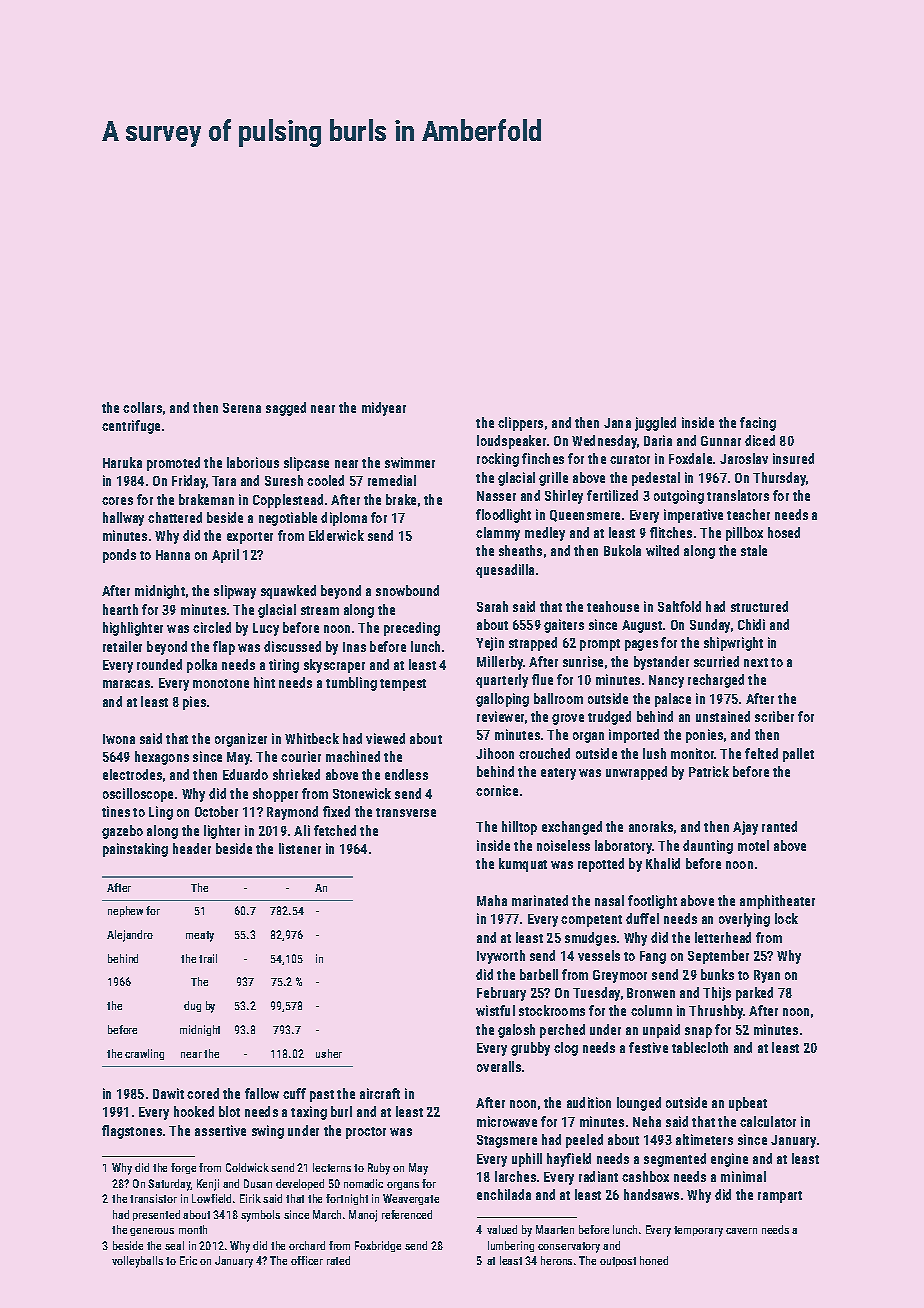 The image size is (924, 1308). Describe the element at coordinates (137, 1262) in the page. I see `volleyballs` at that location.
